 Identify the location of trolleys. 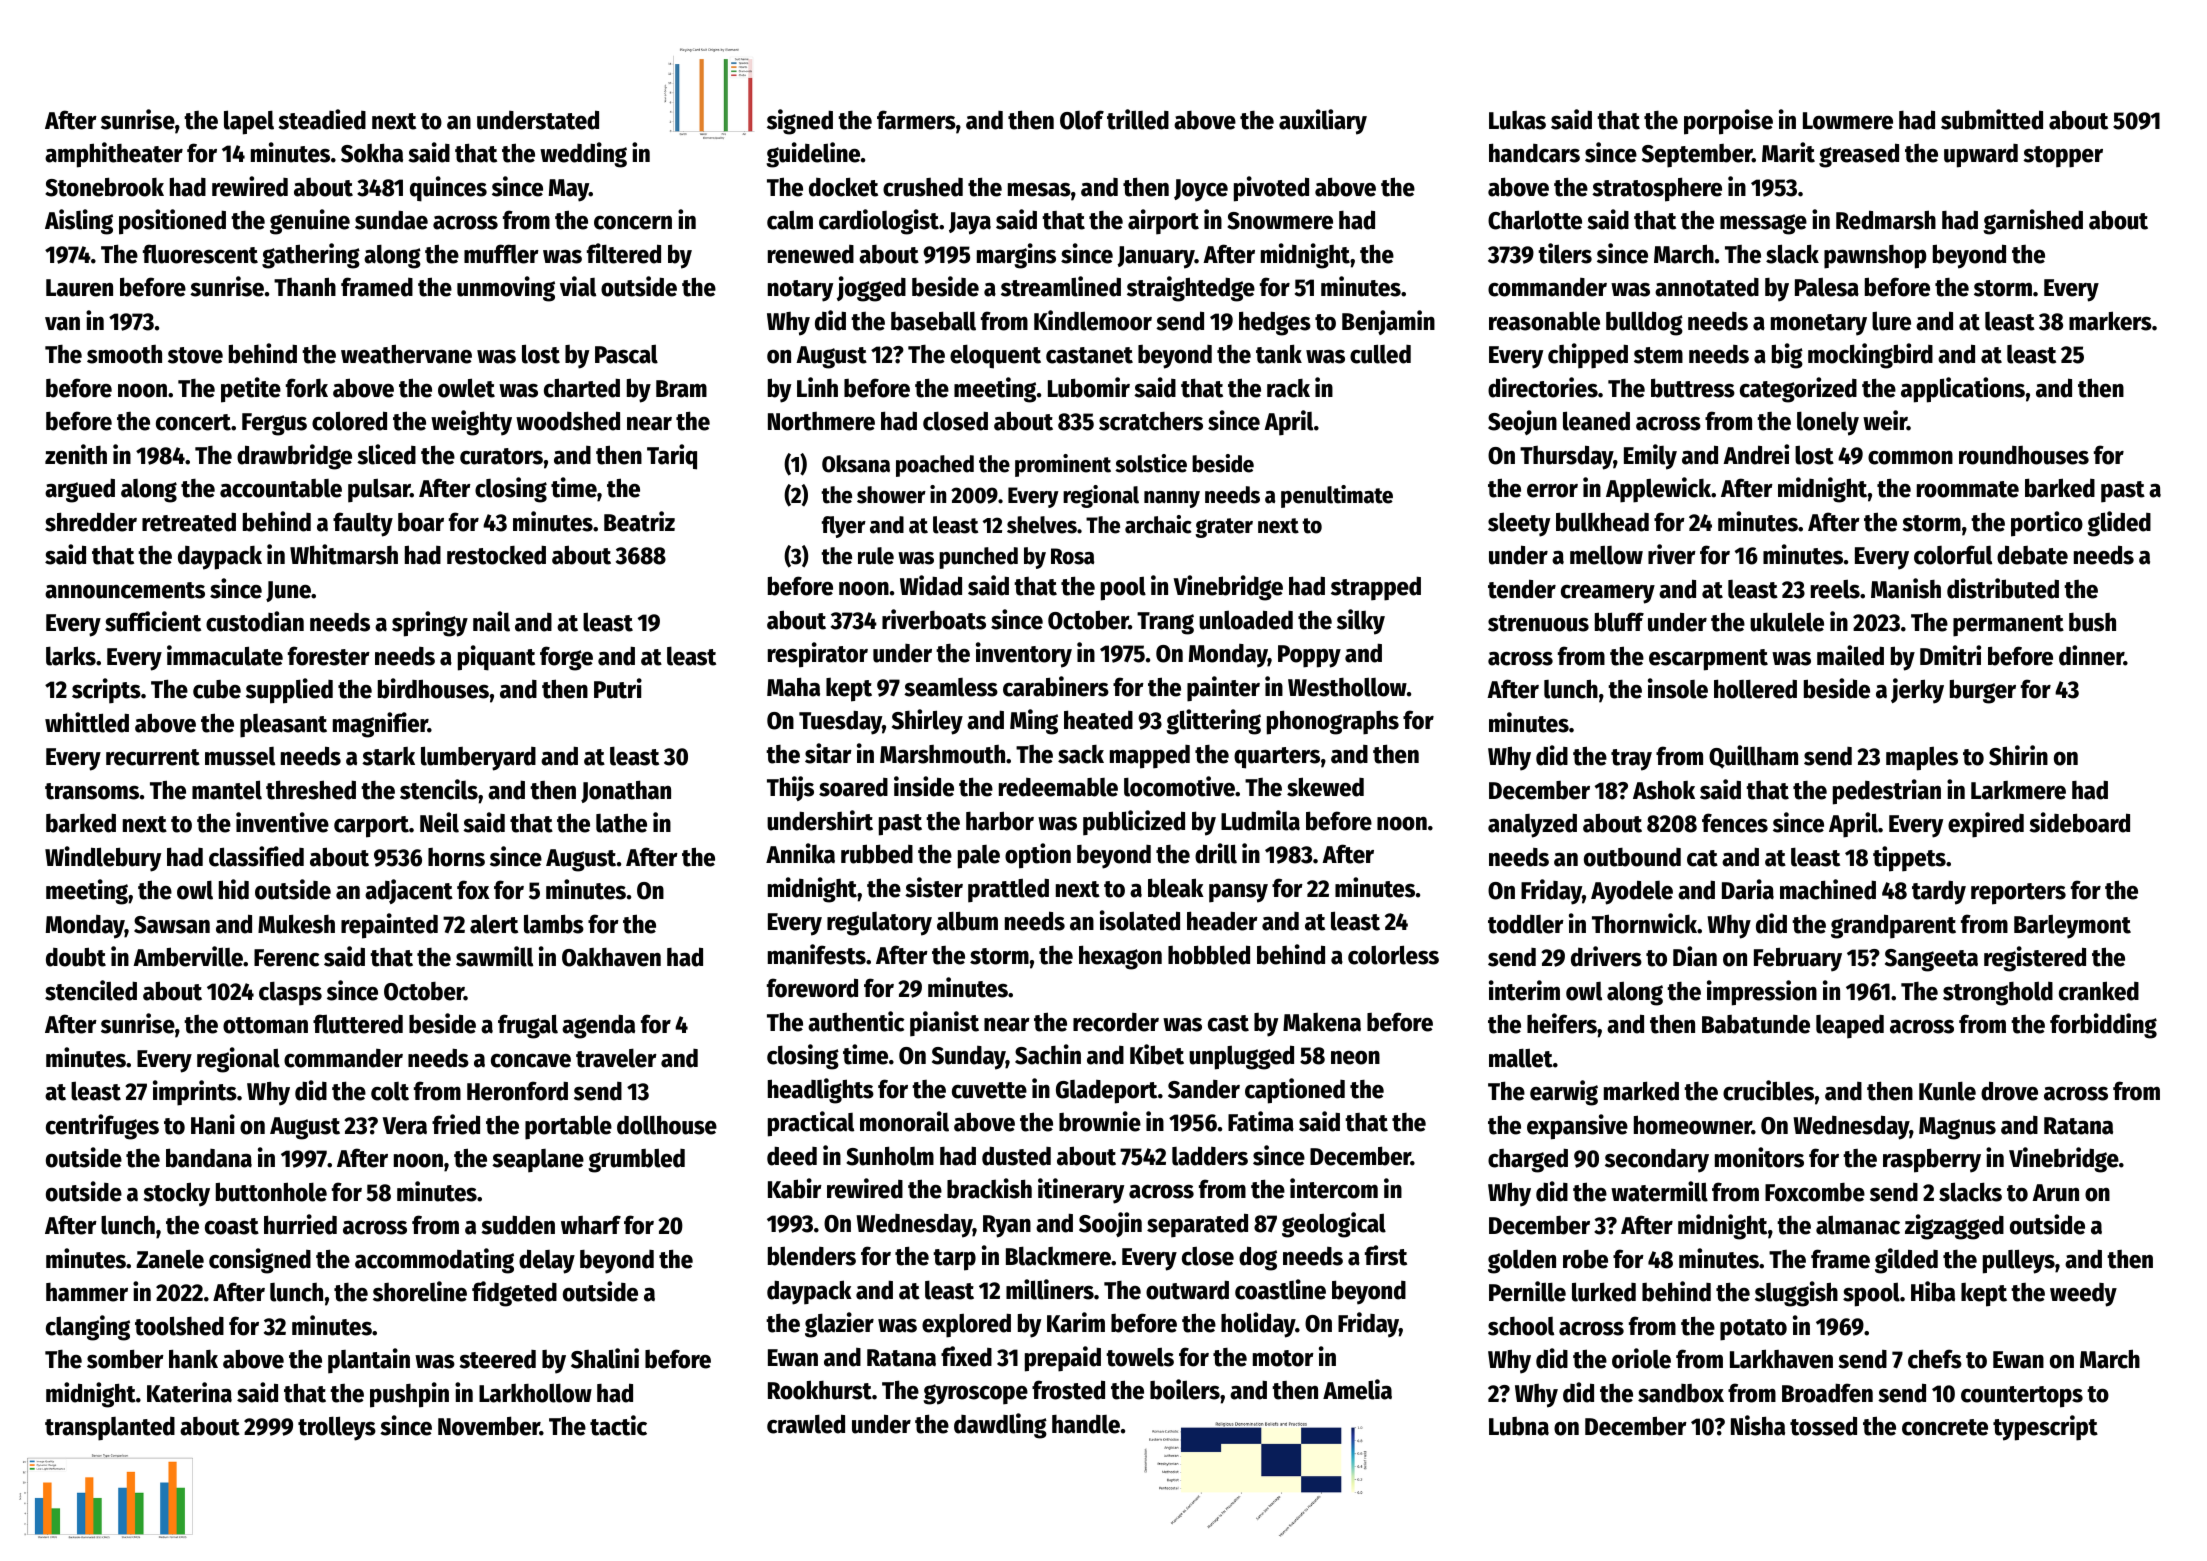
(337, 1428).
